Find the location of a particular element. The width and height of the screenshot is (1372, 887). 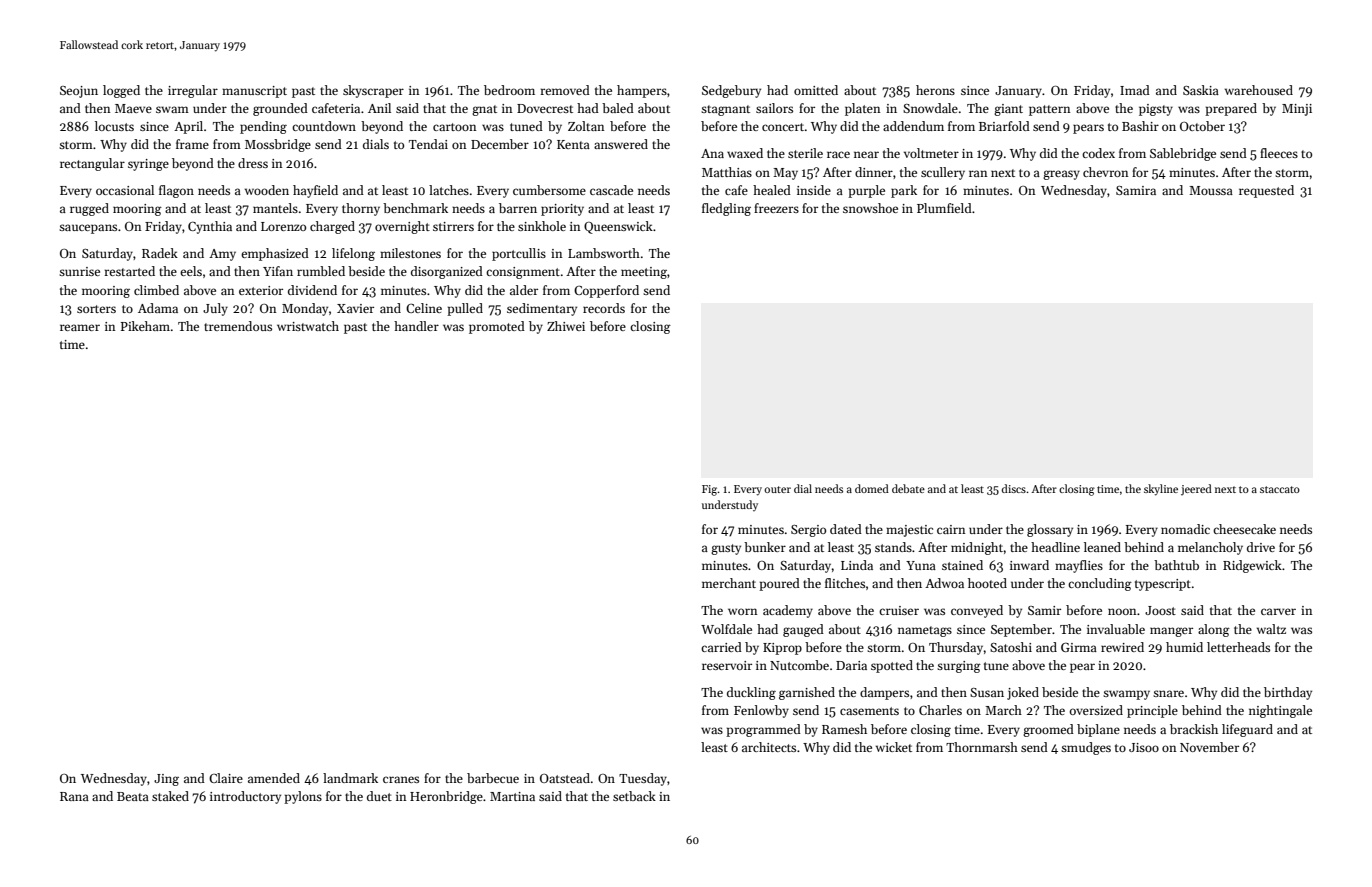

Tendai is located at coordinates (428, 144).
